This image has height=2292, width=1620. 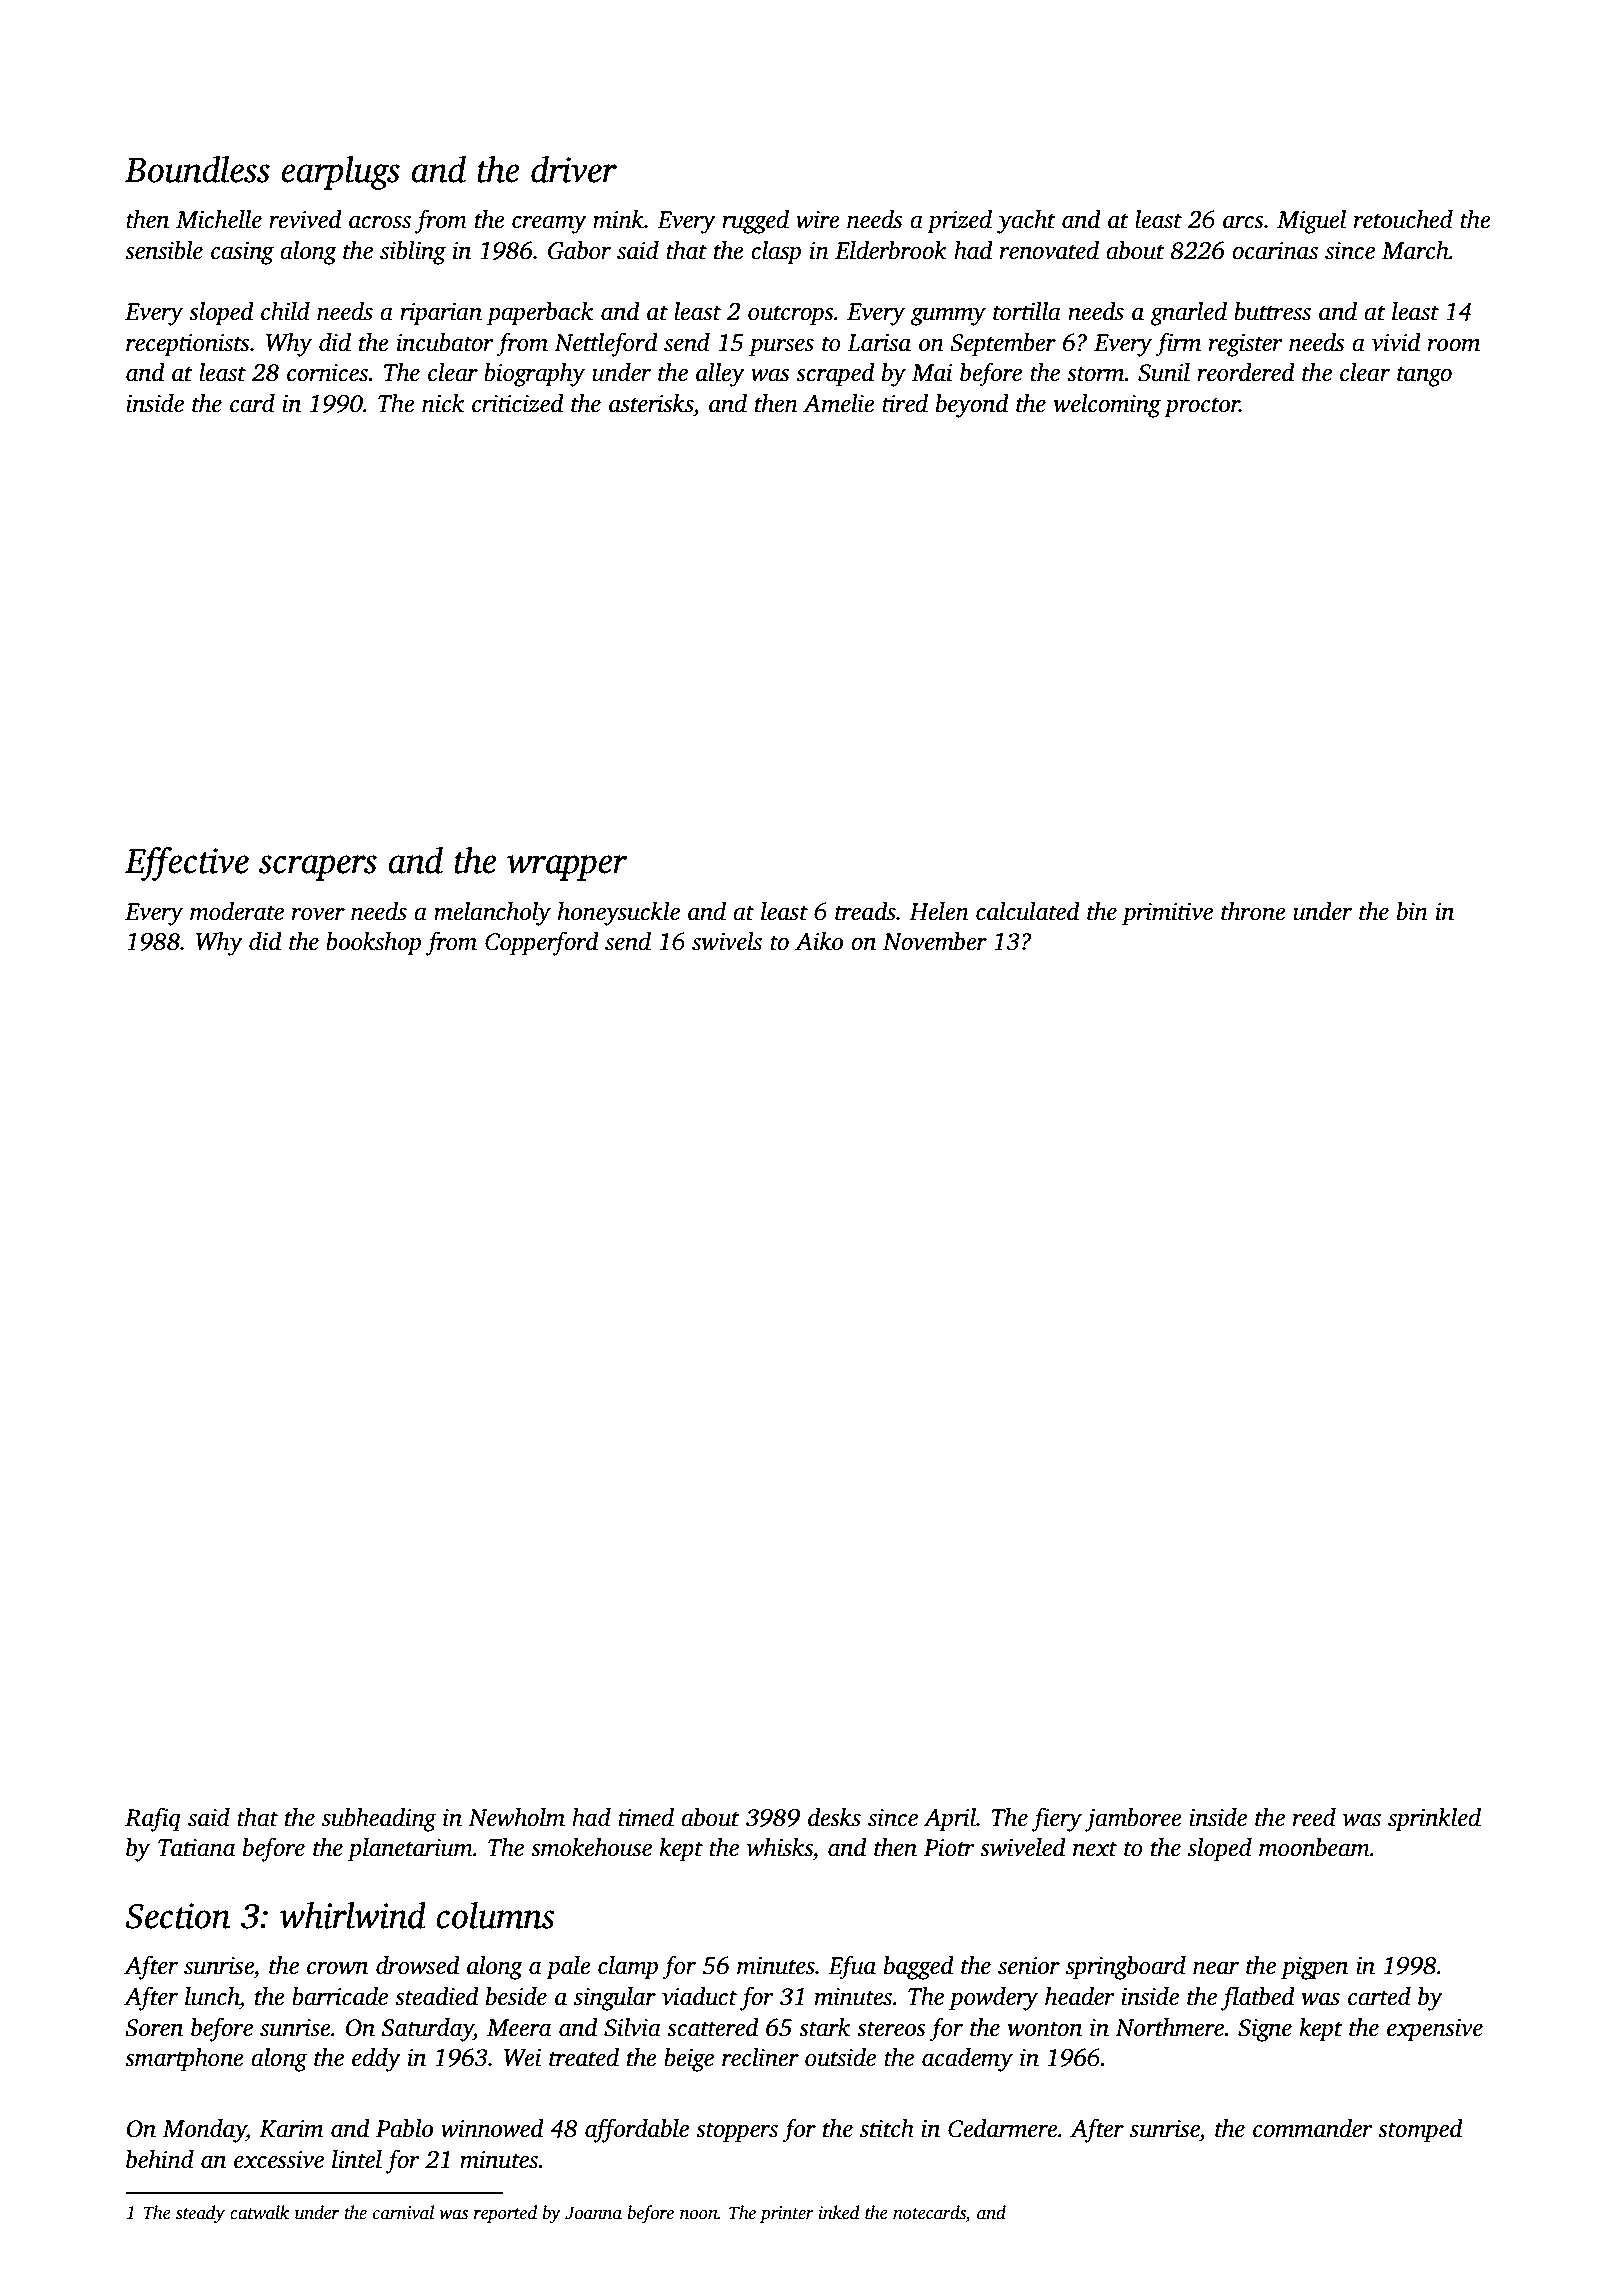 I want to click on whisks, so click(x=780, y=1847).
